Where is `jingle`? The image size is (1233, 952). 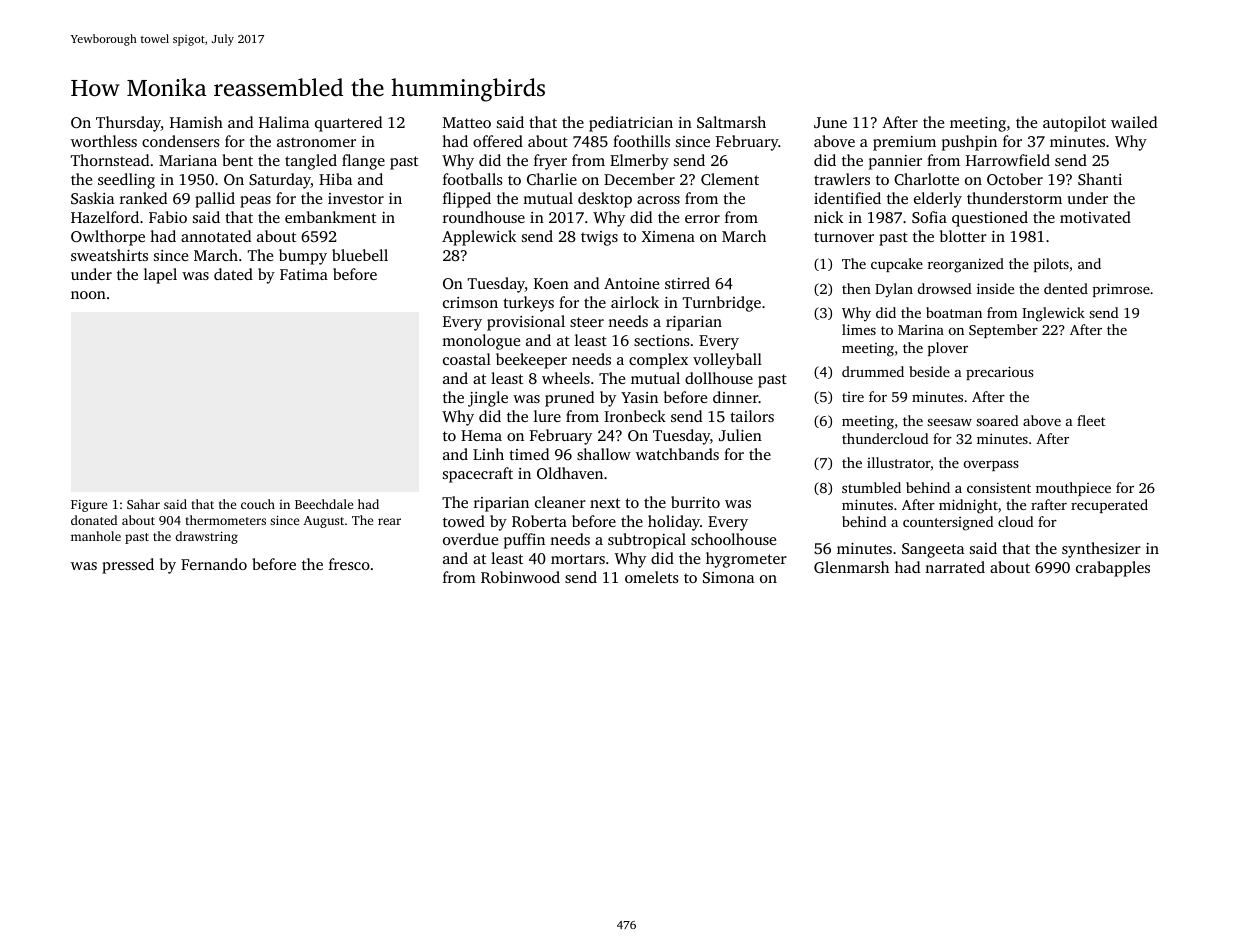 jingle is located at coordinates (488, 399).
